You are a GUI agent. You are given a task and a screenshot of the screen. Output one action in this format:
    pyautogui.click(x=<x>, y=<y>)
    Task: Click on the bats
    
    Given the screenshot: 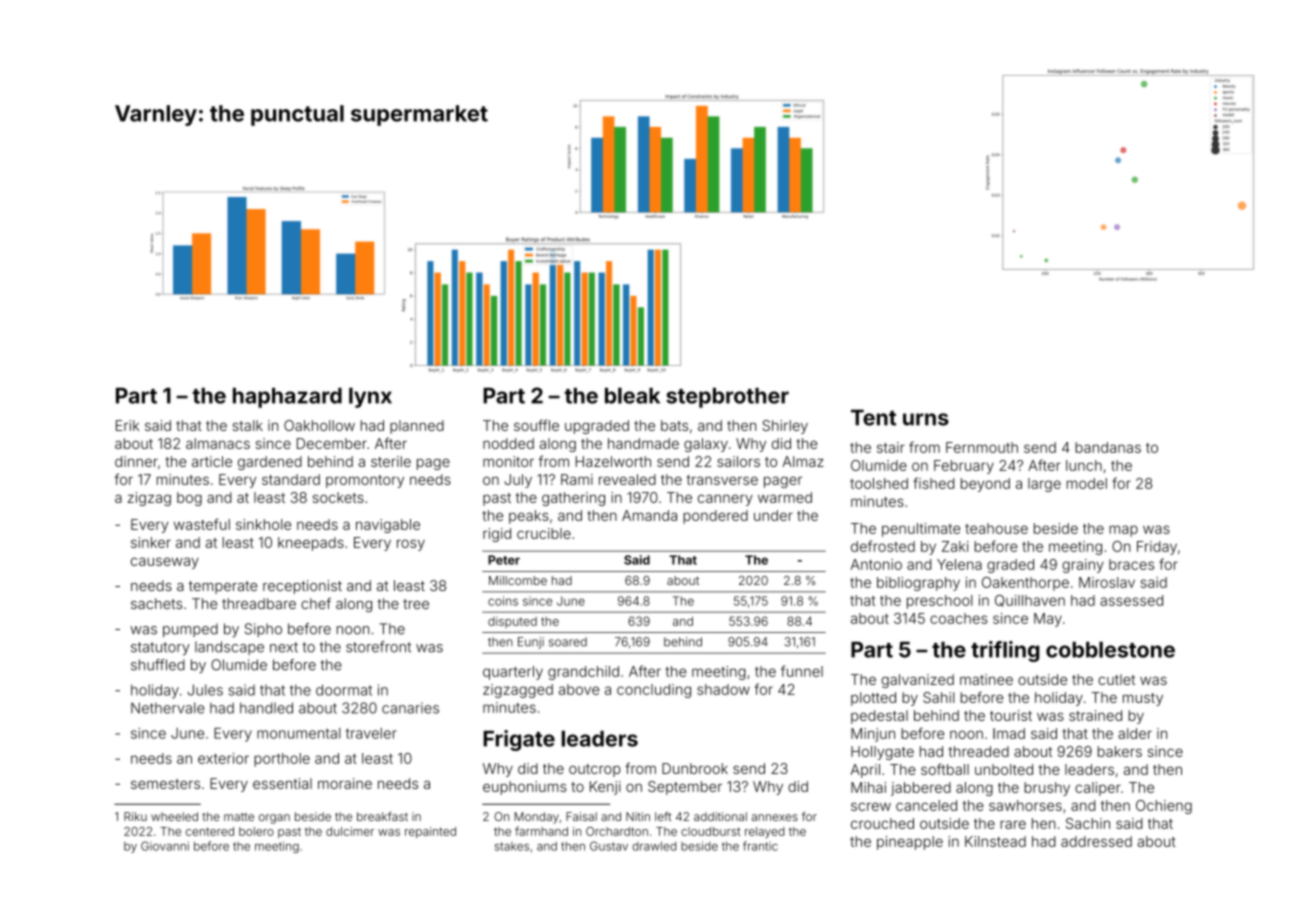 What is the action you would take?
    pyautogui.click(x=674, y=425)
